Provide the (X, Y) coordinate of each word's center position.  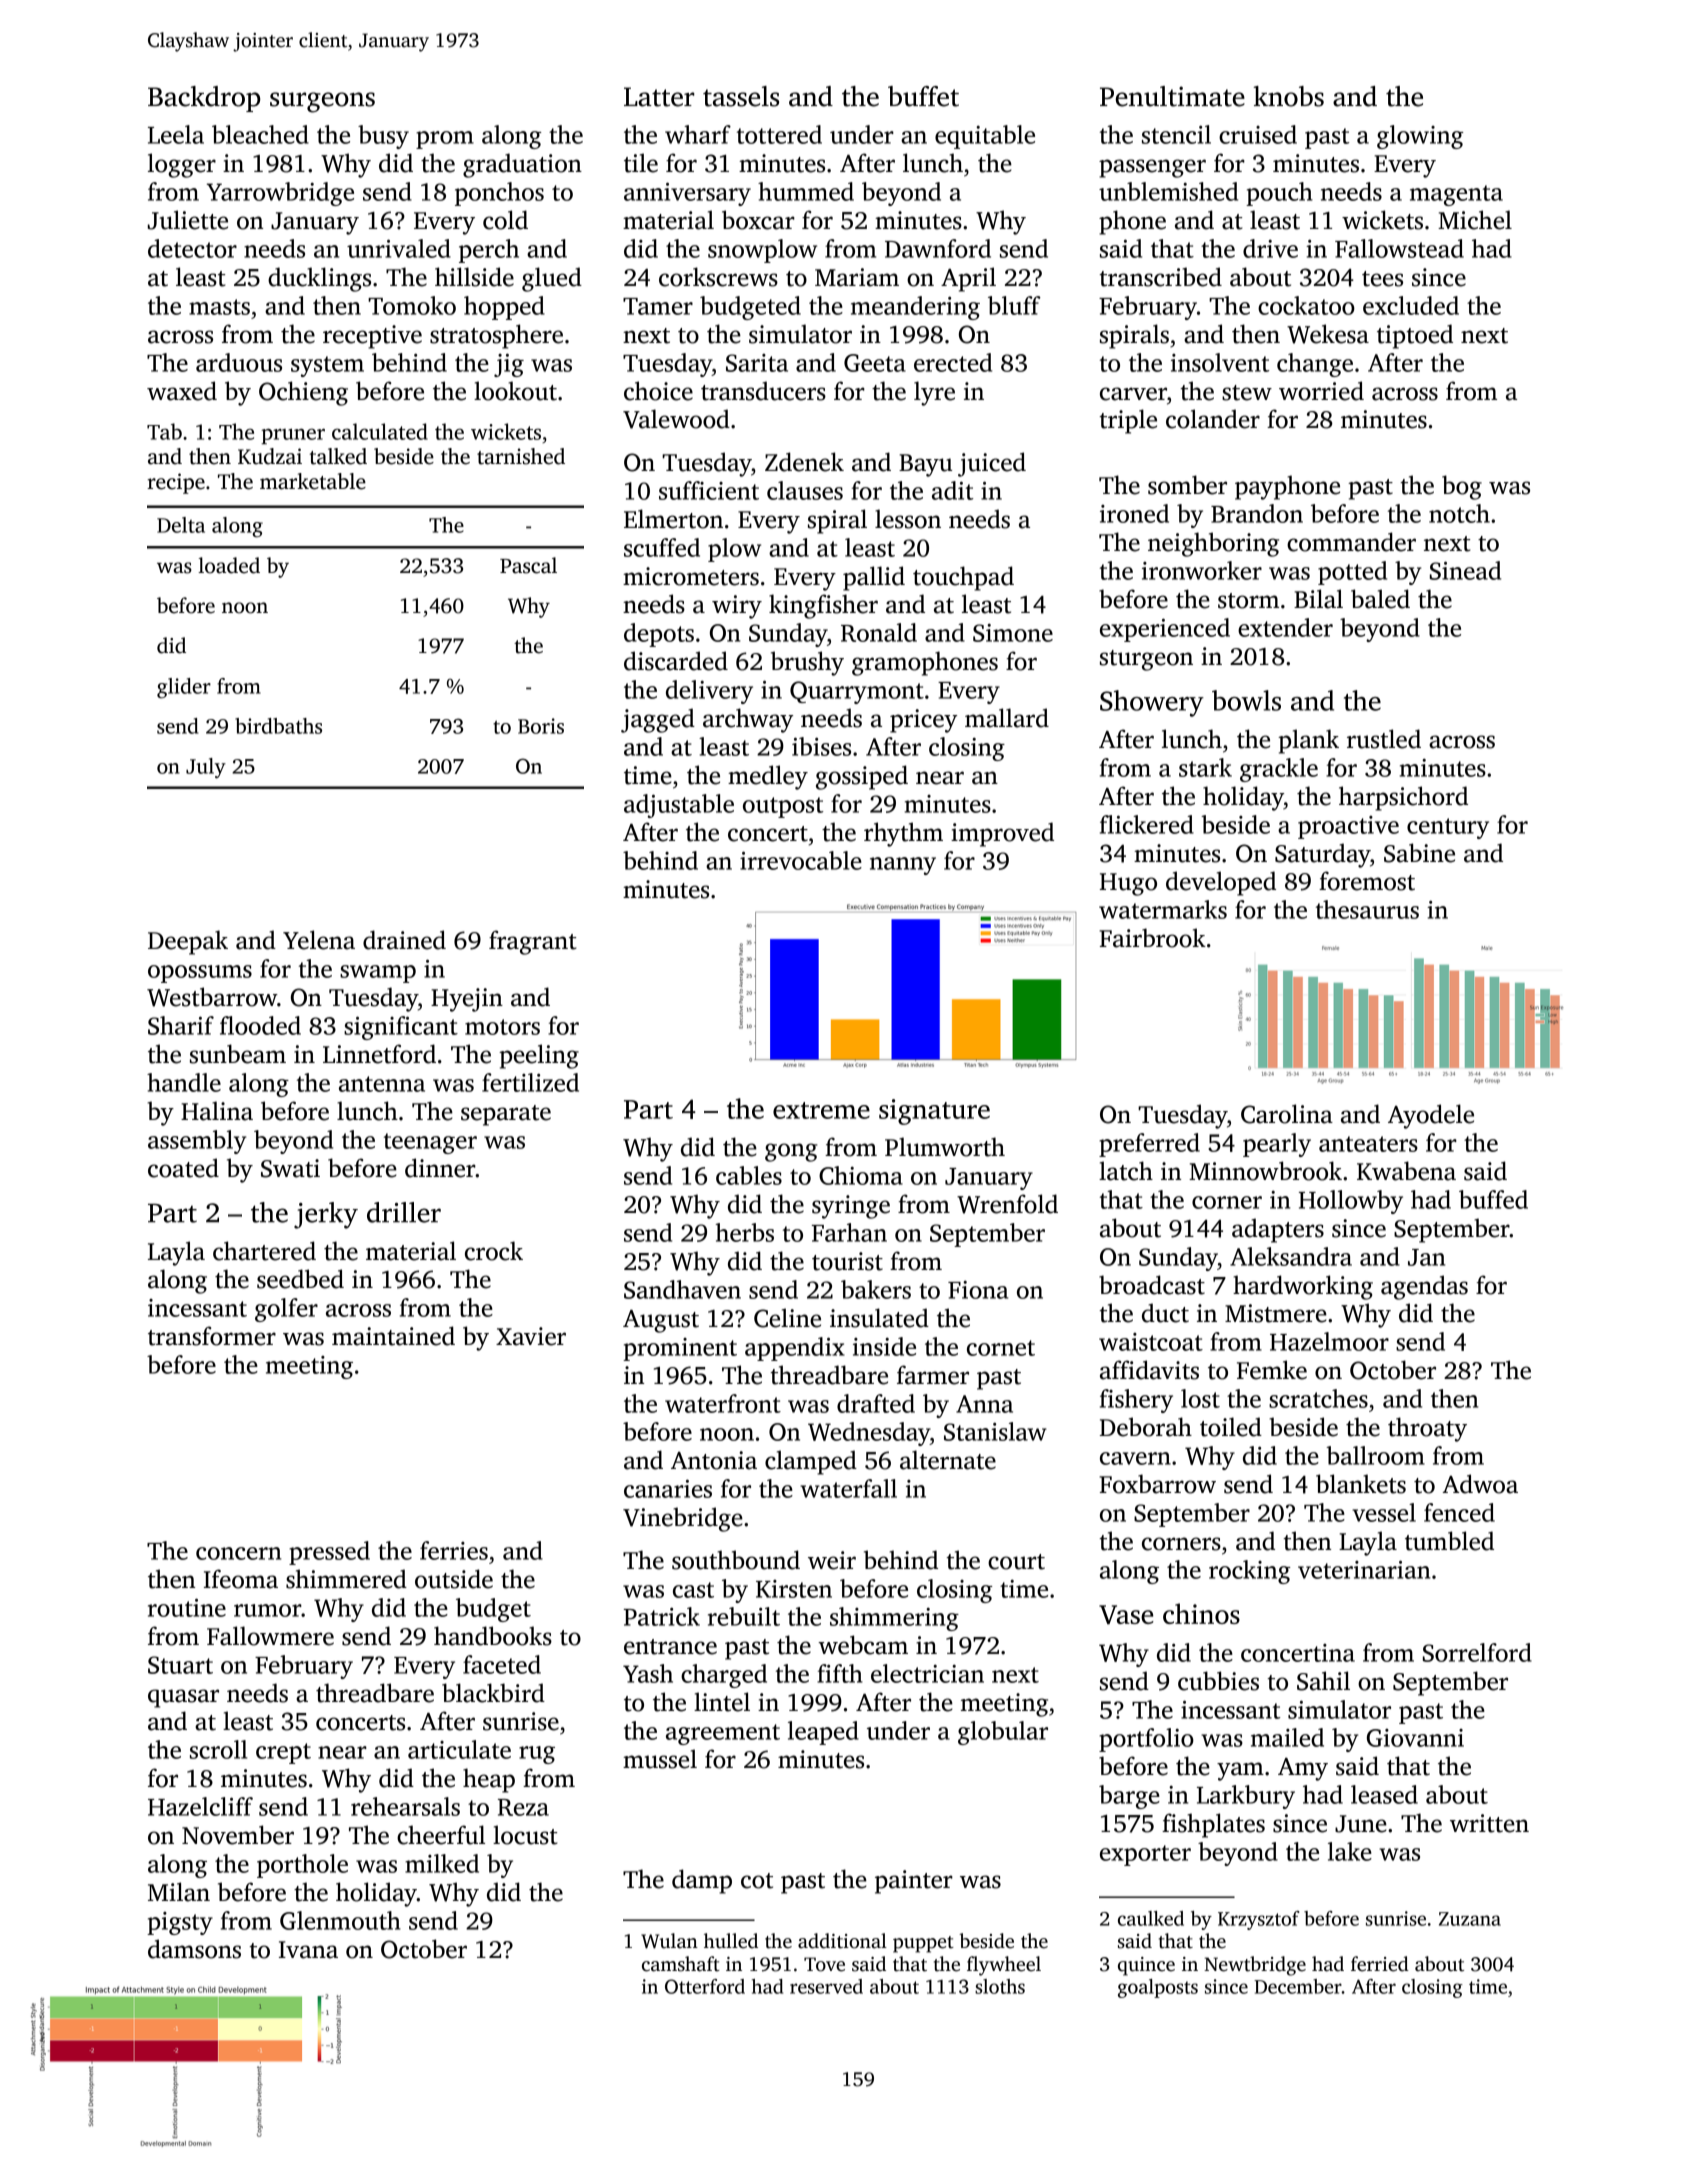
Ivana (308, 1950)
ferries (454, 1550)
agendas (1424, 1287)
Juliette (188, 220)
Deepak (188, 942)
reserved (826, 1986)
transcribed (1161, 277)
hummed (806, 191)
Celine (787, 1318)
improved (1002, 834)
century (1448, 828)
